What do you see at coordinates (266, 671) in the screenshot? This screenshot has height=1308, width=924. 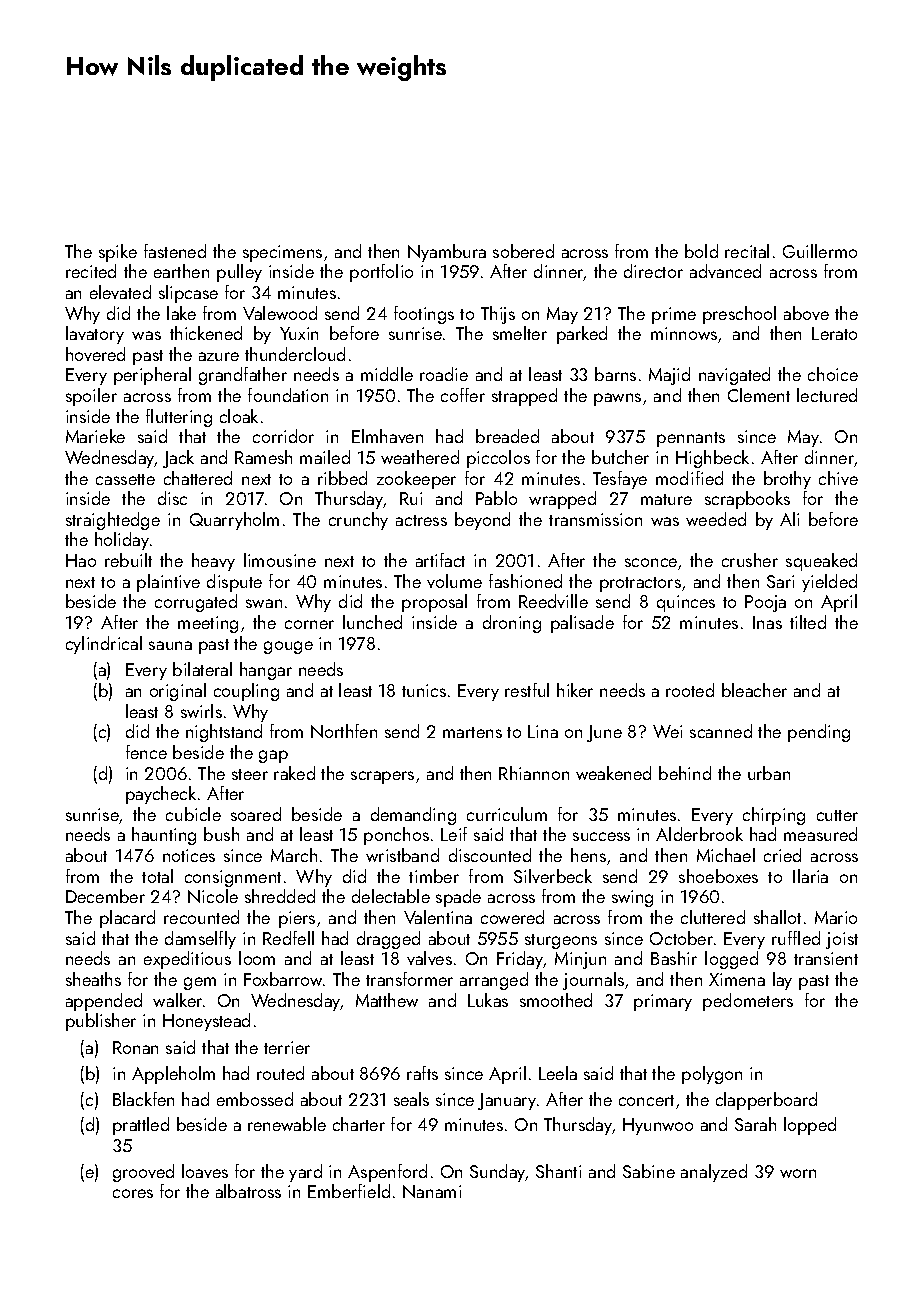 I see `hangar` at bounding box center [266, 671].
